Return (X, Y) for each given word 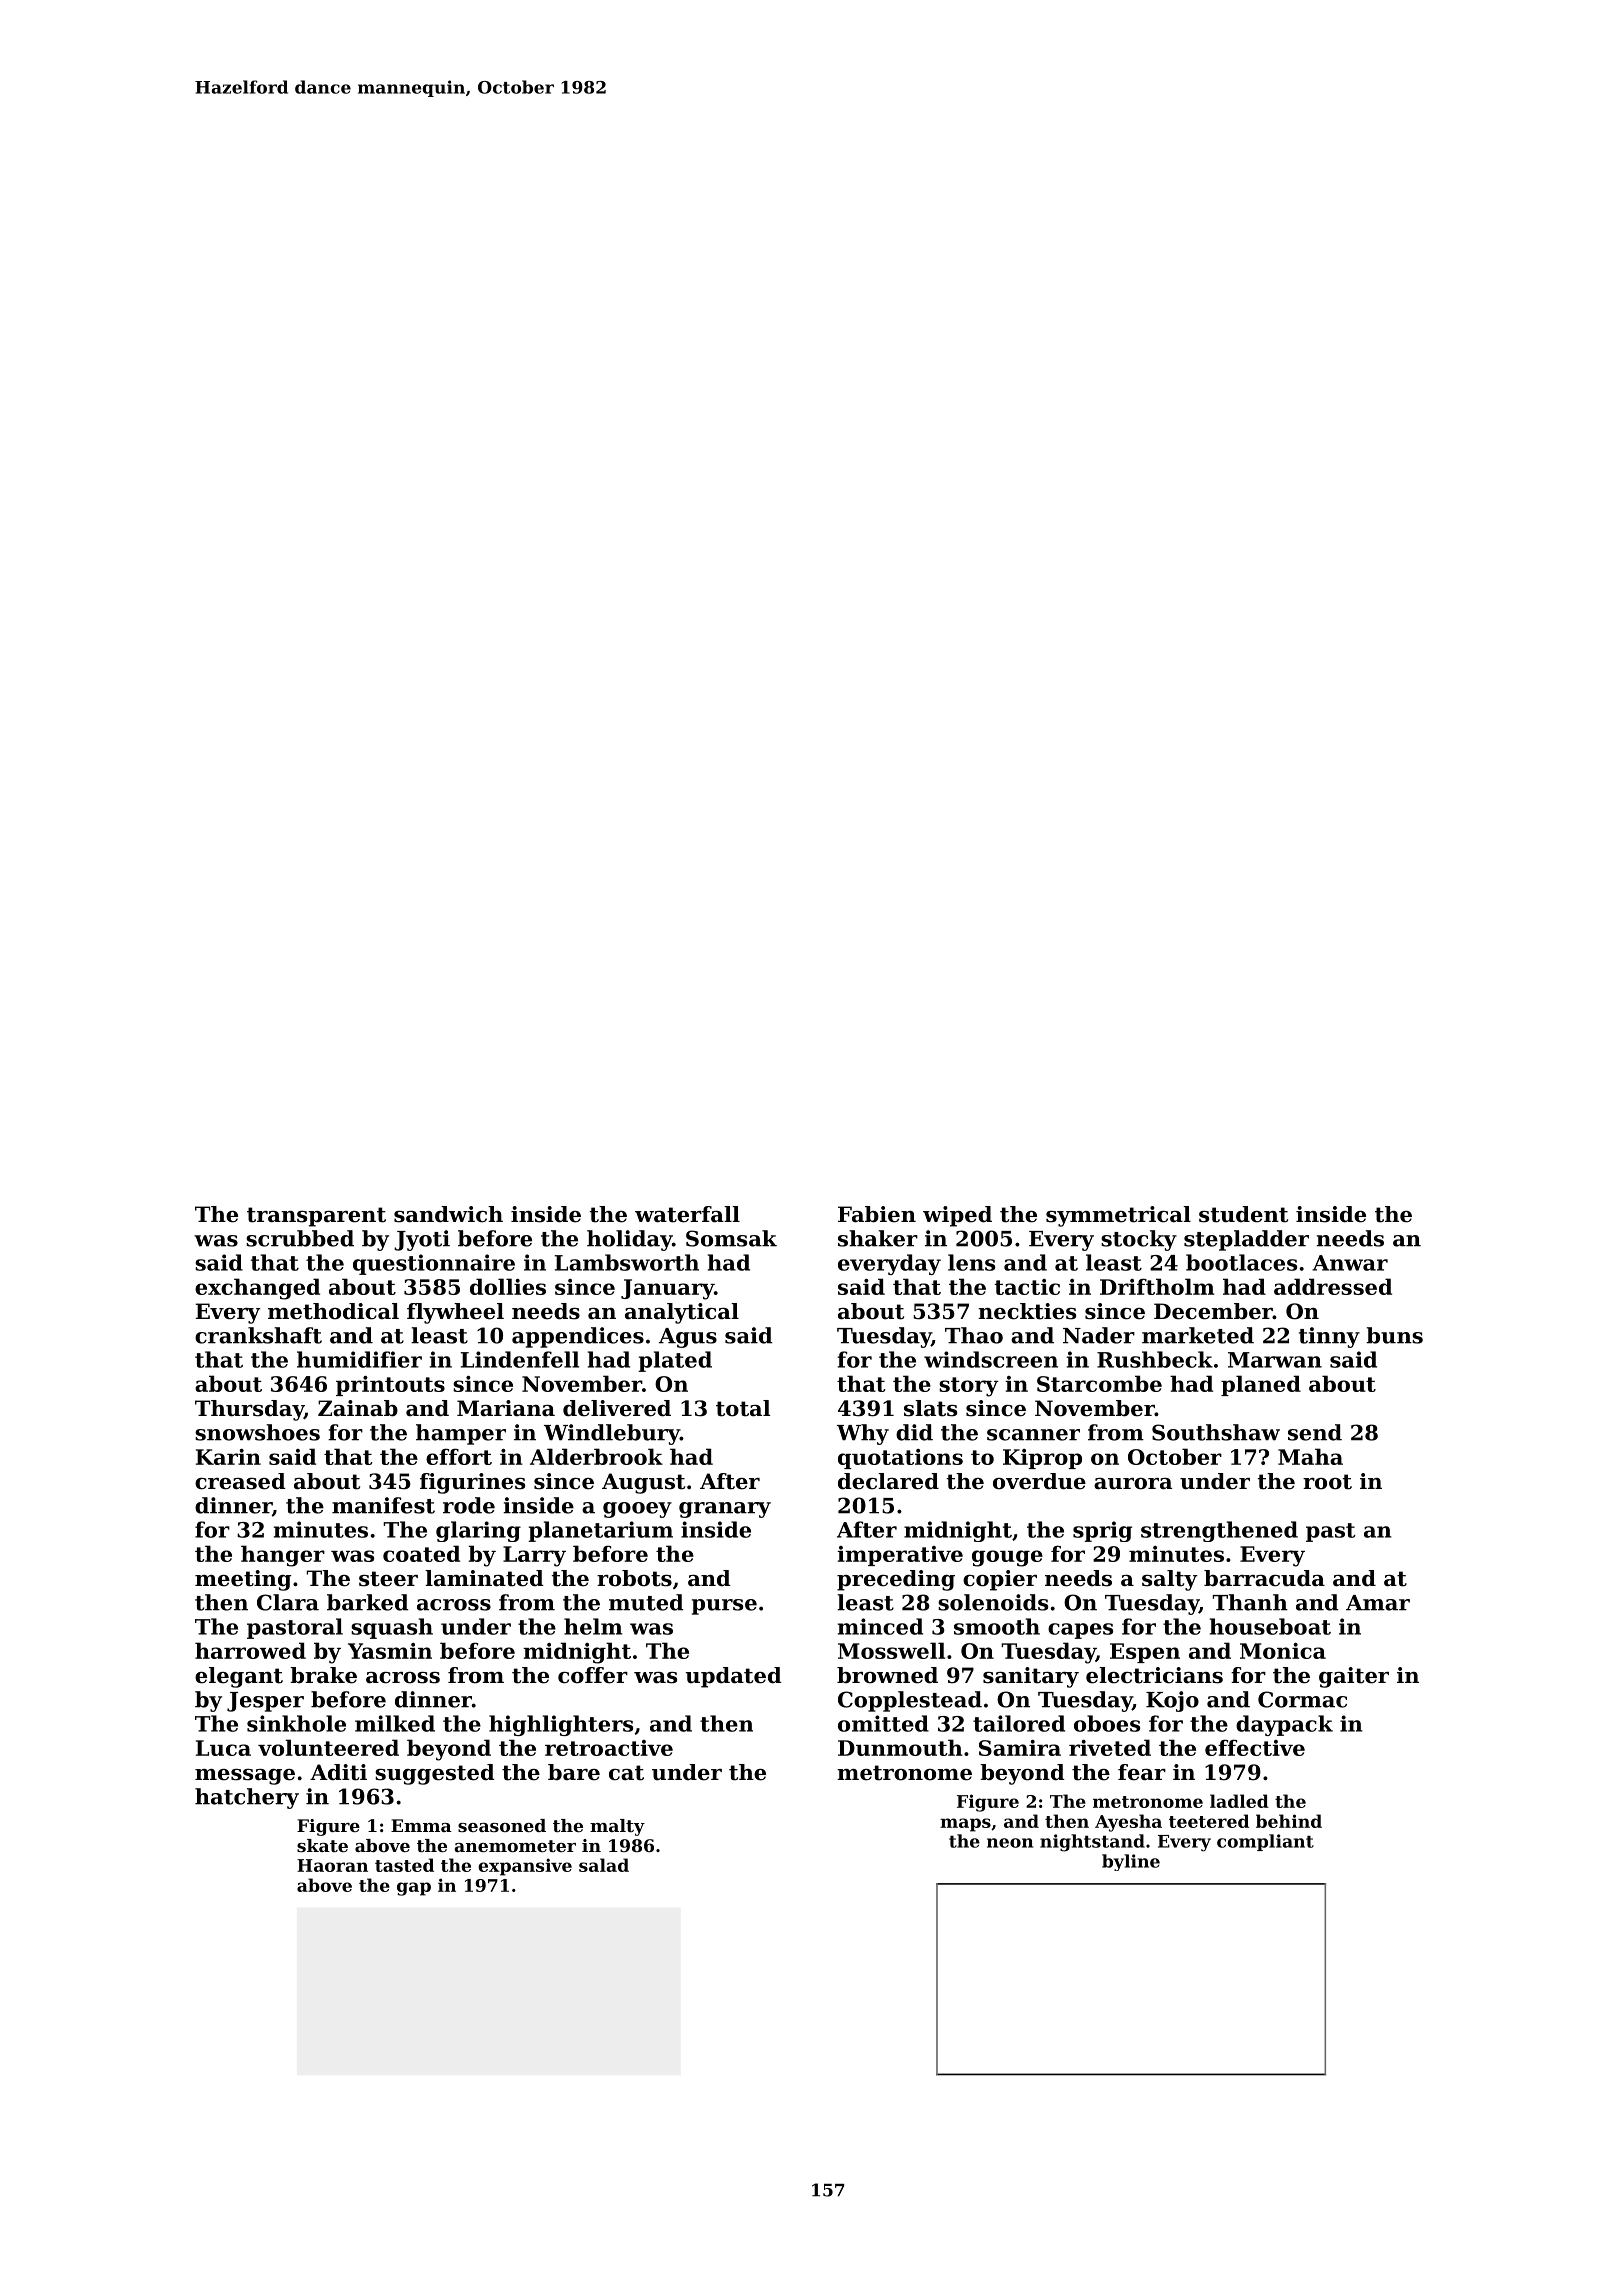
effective (1255, 1747)
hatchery (247, 1798)
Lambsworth (627, 1262)
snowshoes (257, 1432)
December (1213, 1311)
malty (617, 1827)
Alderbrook (596, 1456)
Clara (288, 1602)
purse (724, 1607)
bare (574, 1772)
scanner (1033, 1435)
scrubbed (300, 1238)
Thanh (1250, 1602)
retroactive (609, 1748)
